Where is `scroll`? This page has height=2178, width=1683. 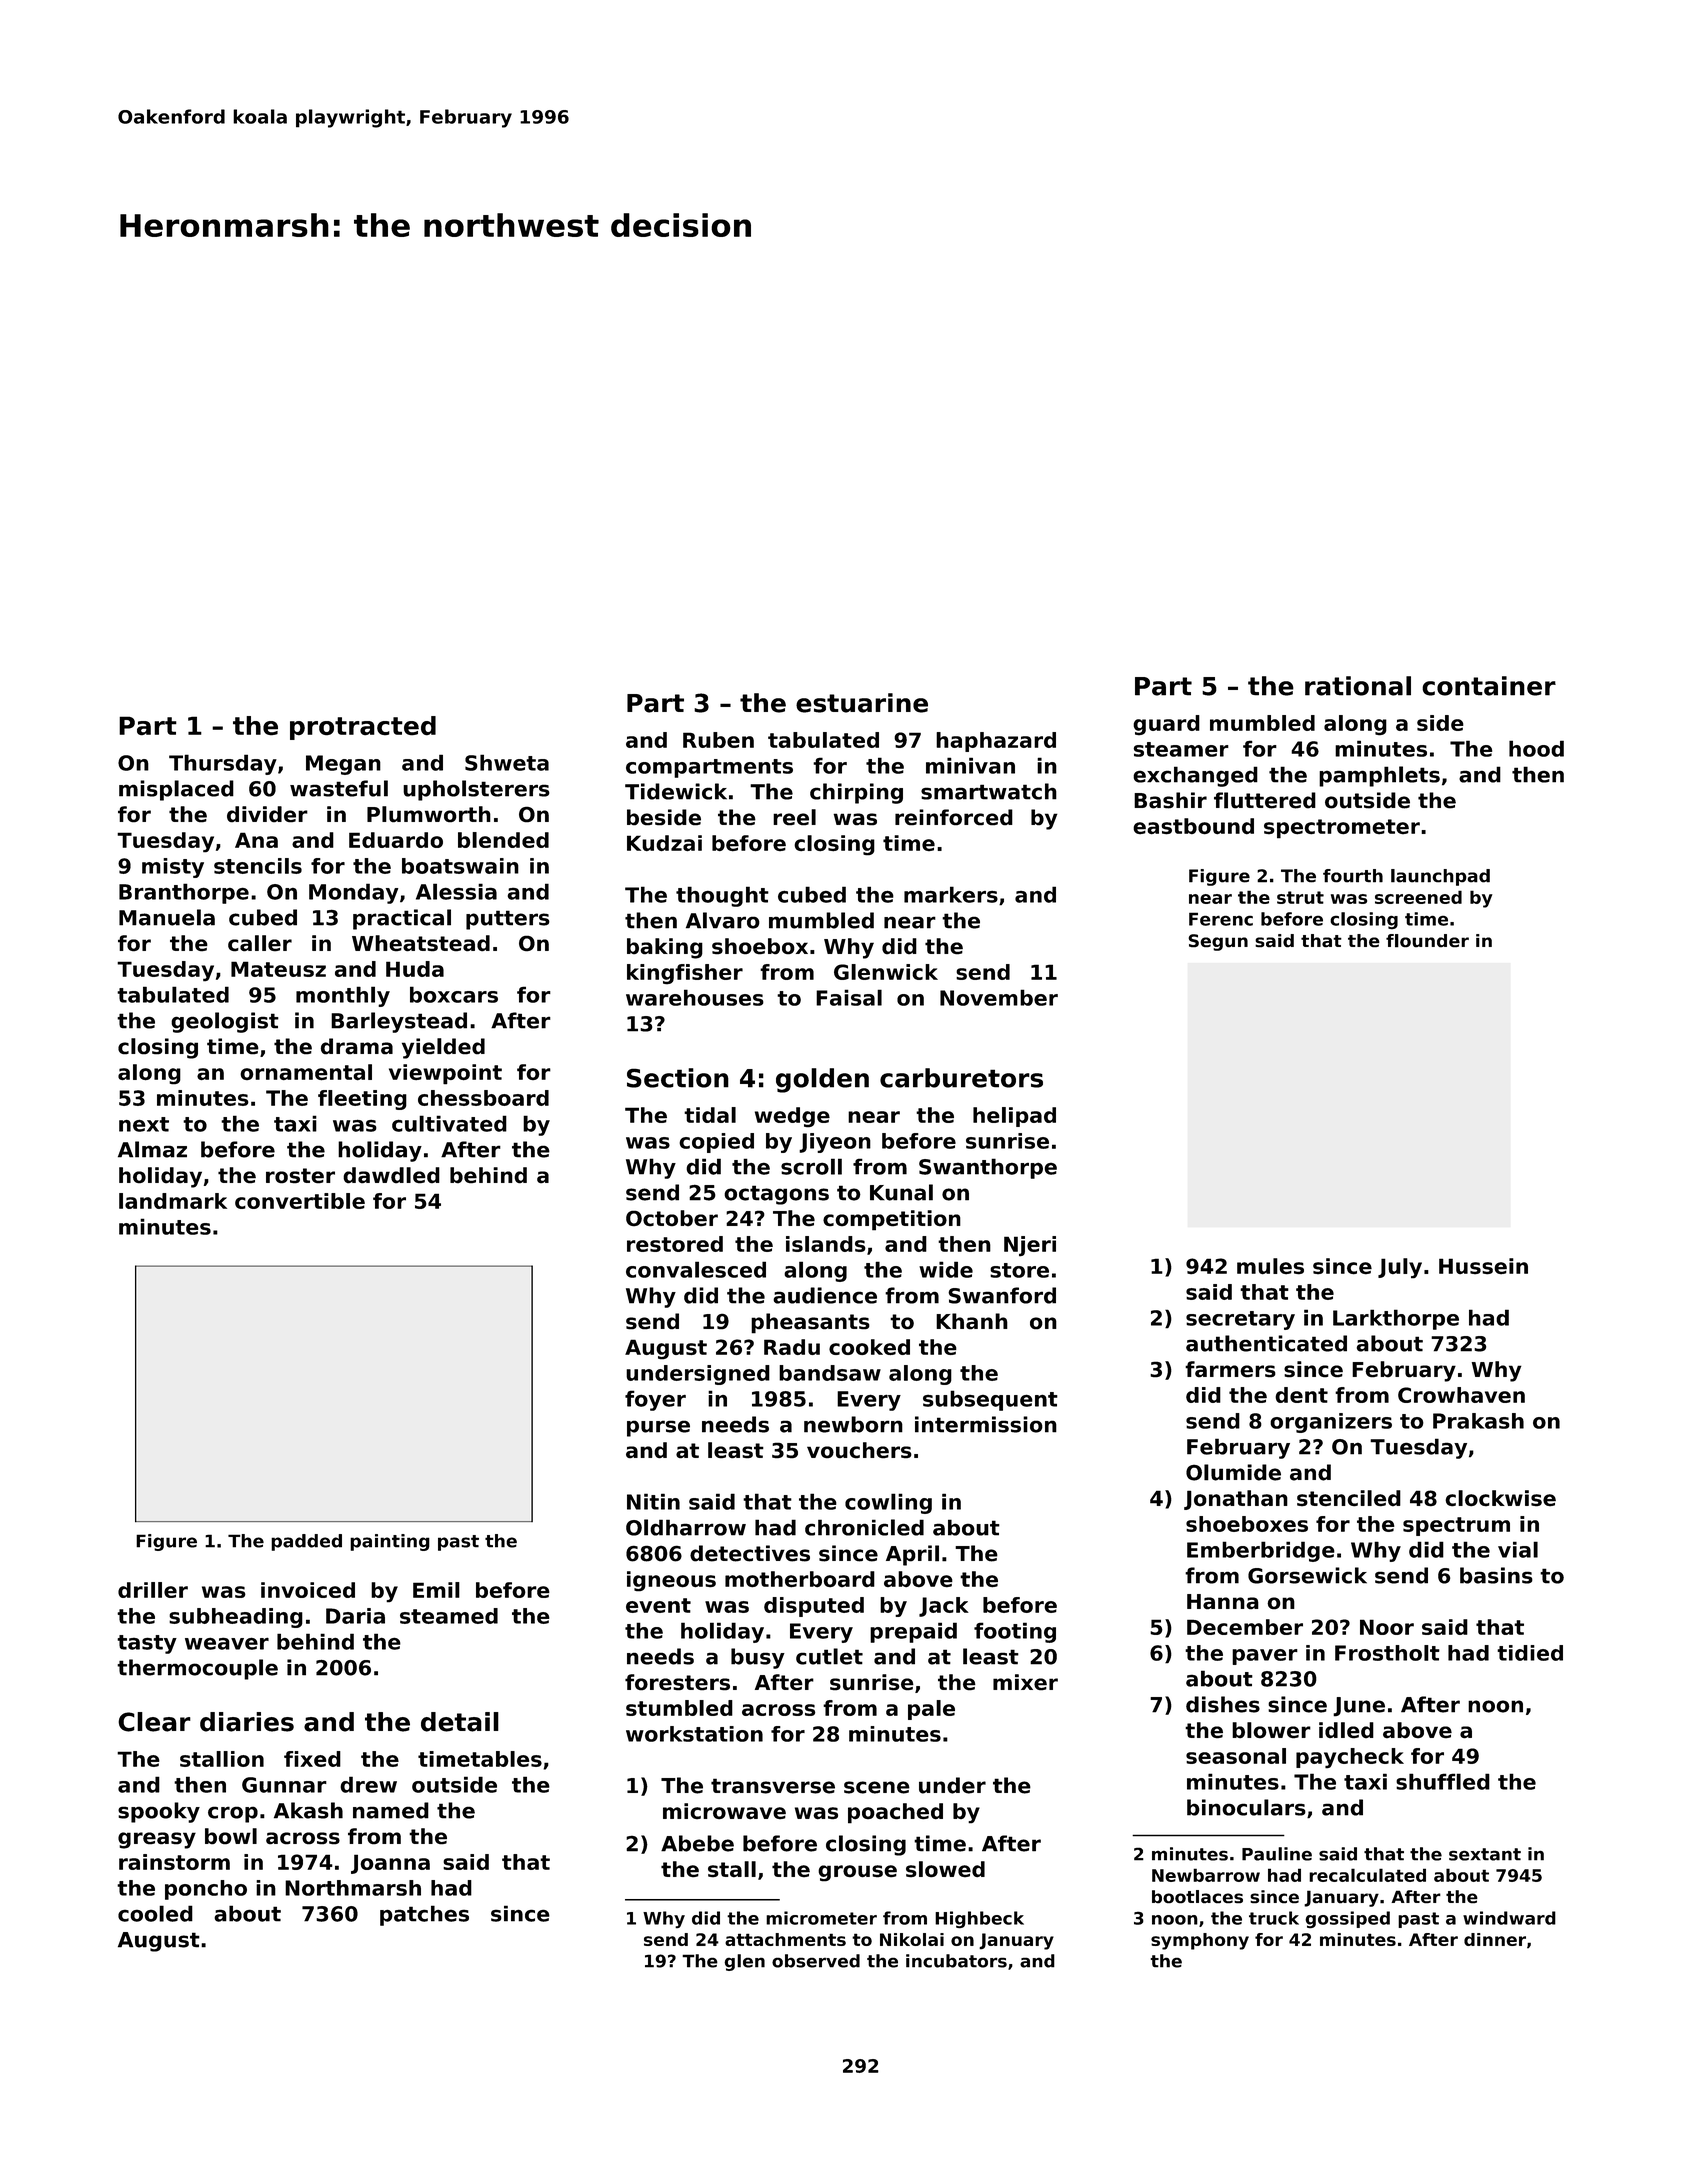 scroll is located at coordinates (811, 1166).
